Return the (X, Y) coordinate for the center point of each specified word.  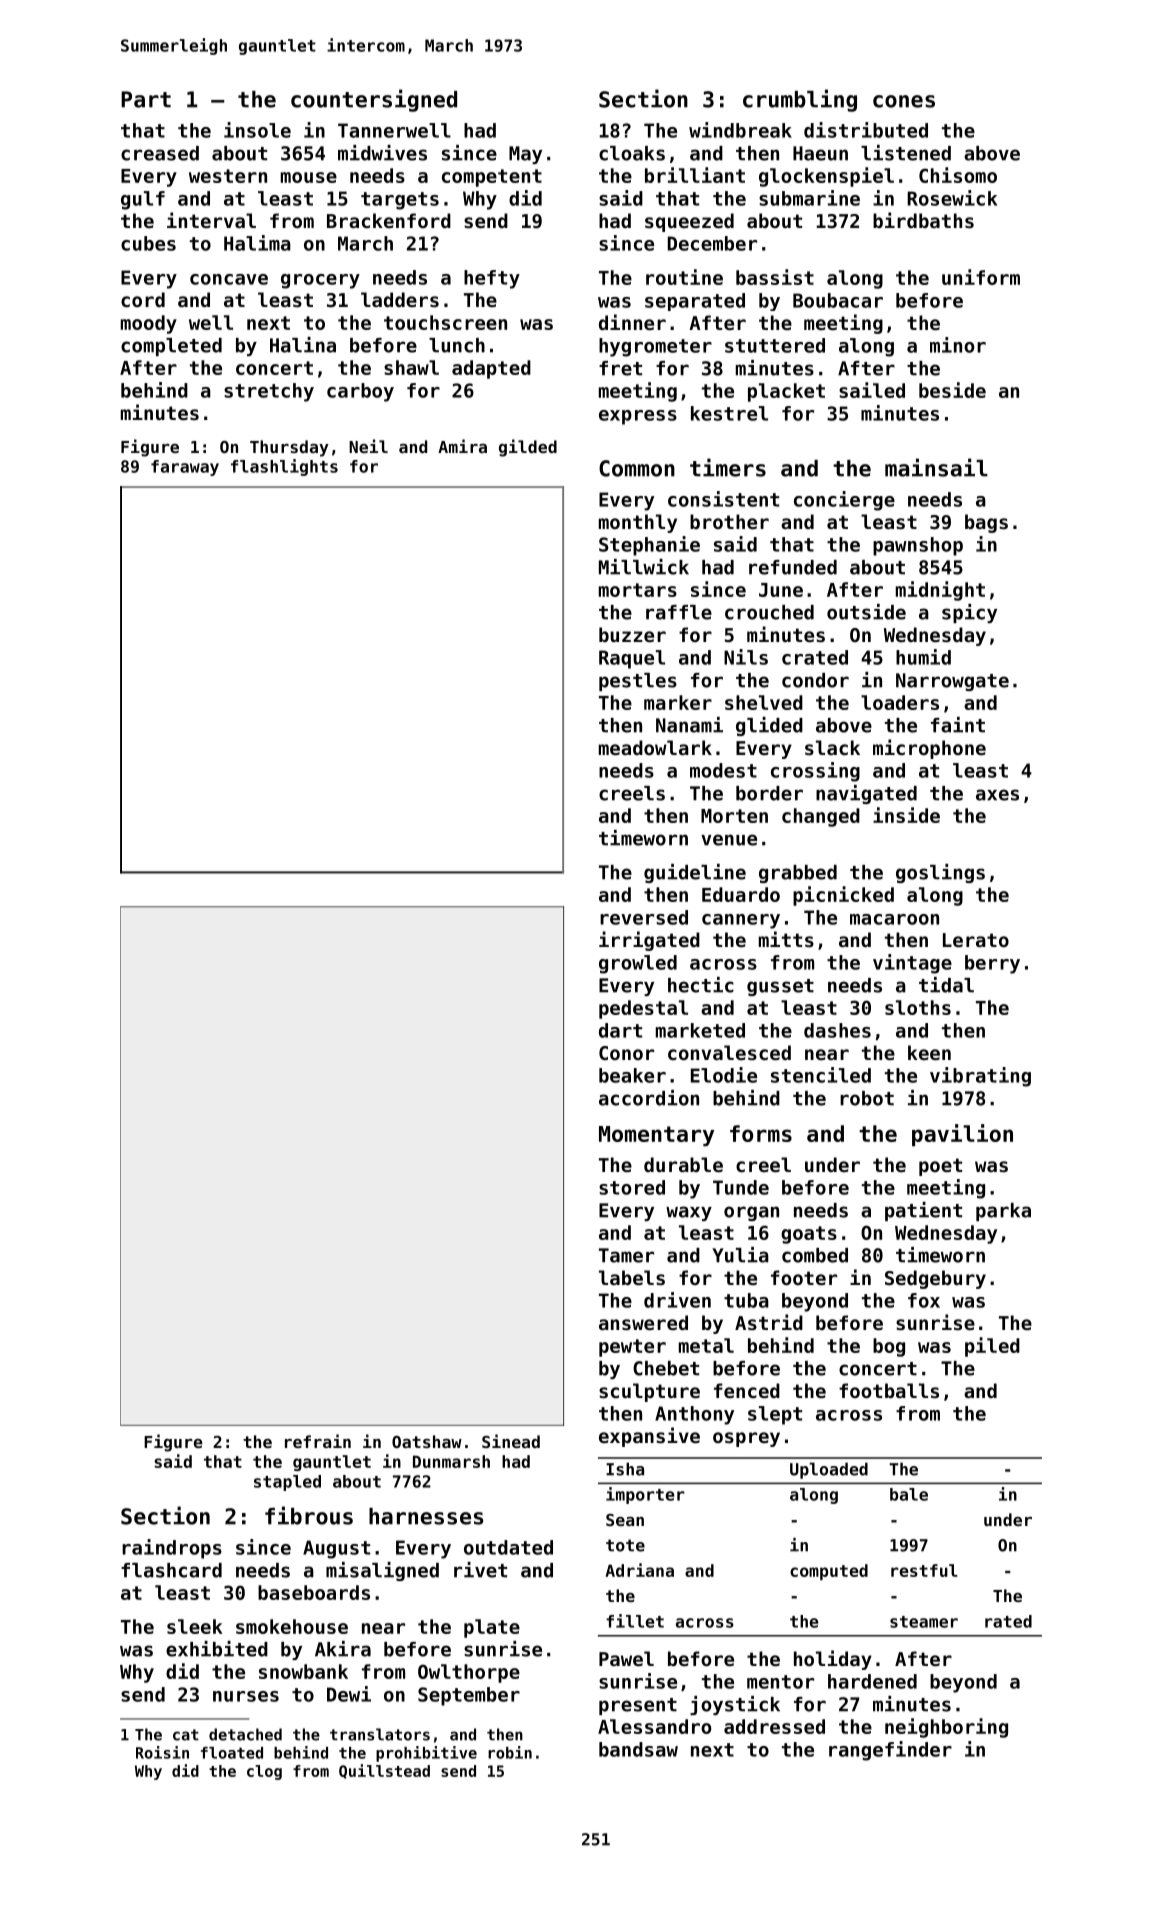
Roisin (162, 1752)
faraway (185, 468)
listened (906, 153)
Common (637, 468)
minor (958, 345)
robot (867, 1098)
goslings (940, 873)
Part (146, 99)
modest (723, 770)
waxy (689, 1213)
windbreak (740, 130)
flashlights (284, 467)
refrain (318, 1441)
